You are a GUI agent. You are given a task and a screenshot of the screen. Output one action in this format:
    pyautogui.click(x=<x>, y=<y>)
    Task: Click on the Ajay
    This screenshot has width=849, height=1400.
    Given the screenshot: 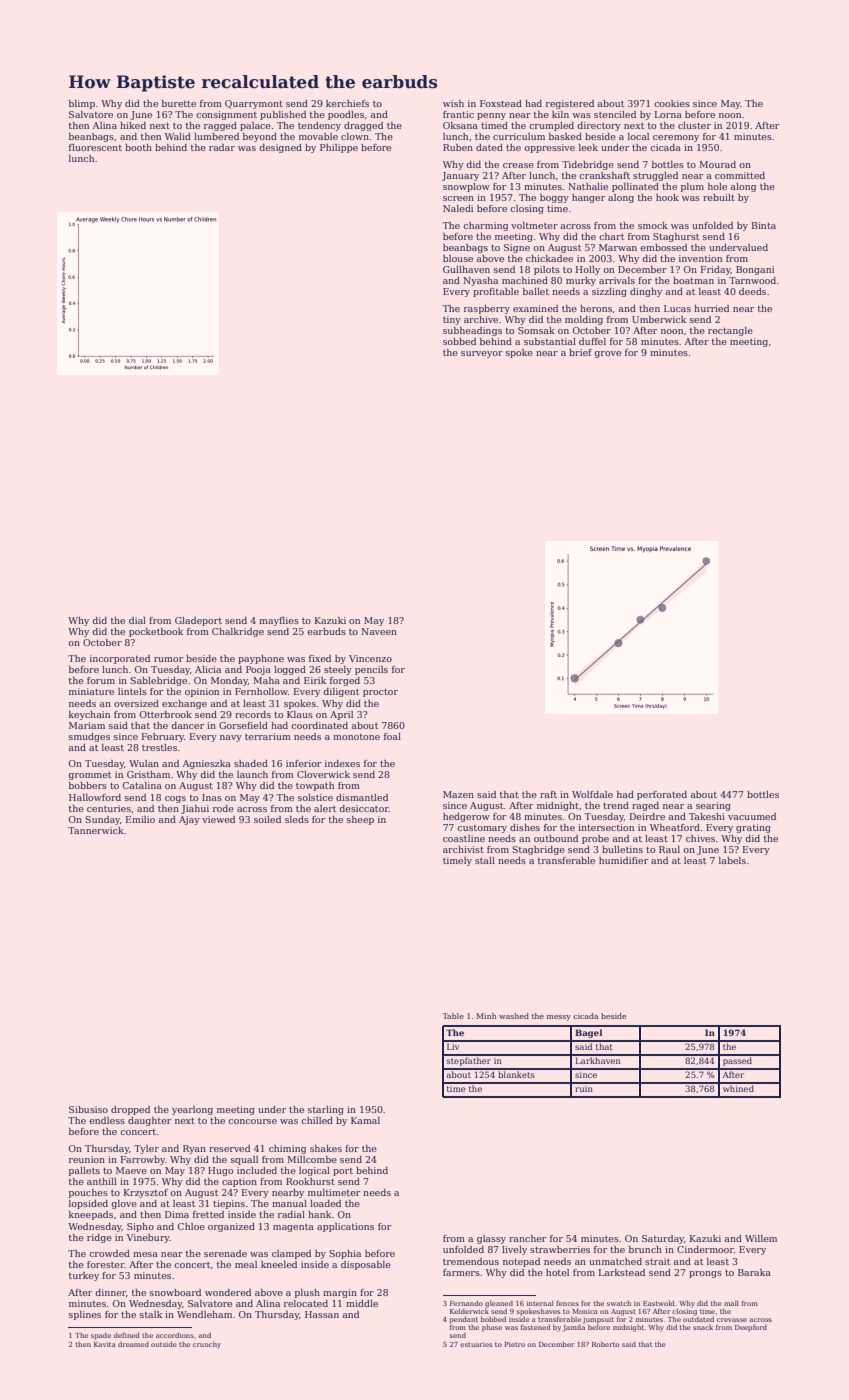 What is the action you would take?
    pyautogui.click(x=189, y=820)
